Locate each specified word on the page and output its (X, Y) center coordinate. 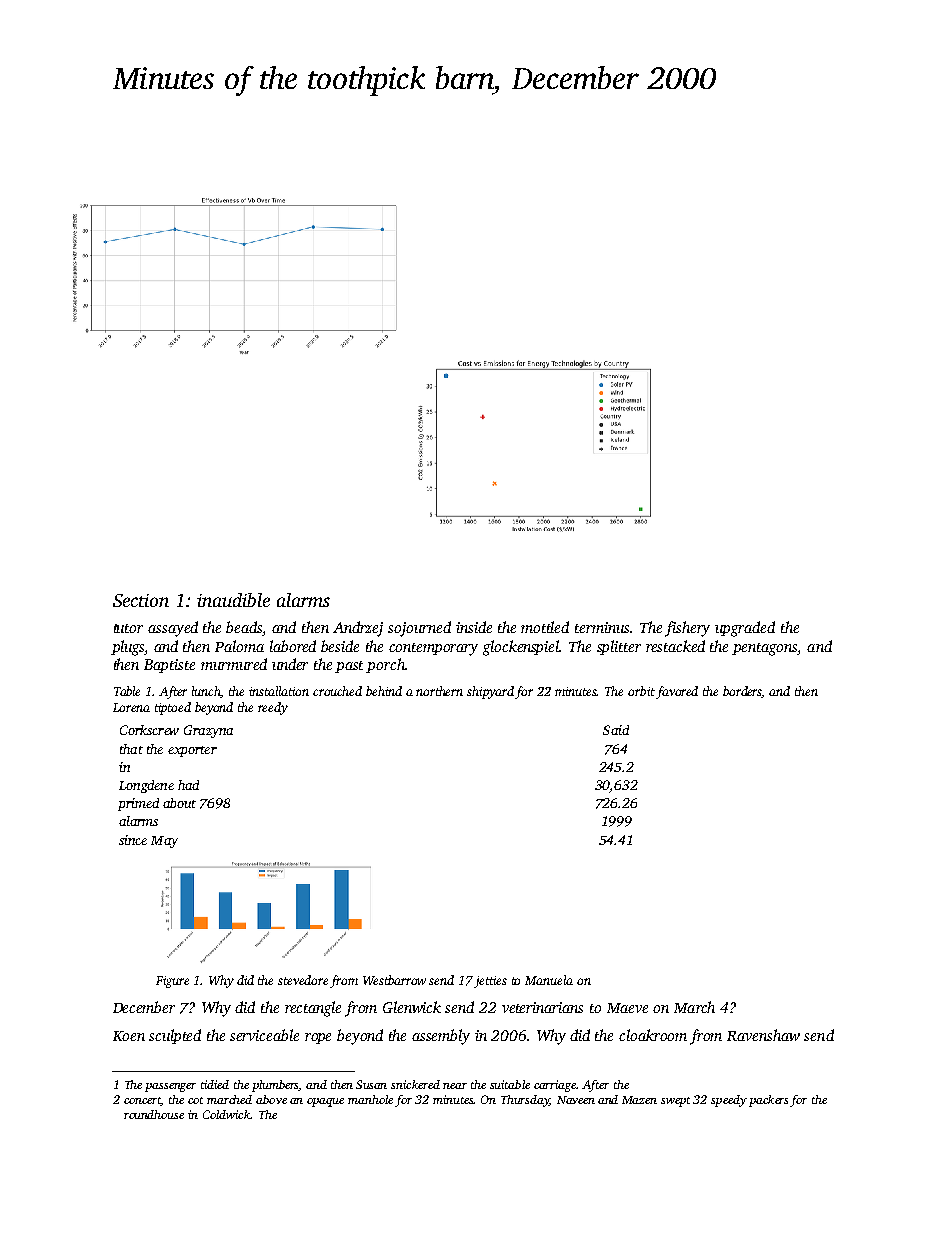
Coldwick (226, 1114)
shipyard (490, 692)
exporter (192, 751)
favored (677, 692)
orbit (641, 691)
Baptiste (169, 666)
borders (742, 692)
